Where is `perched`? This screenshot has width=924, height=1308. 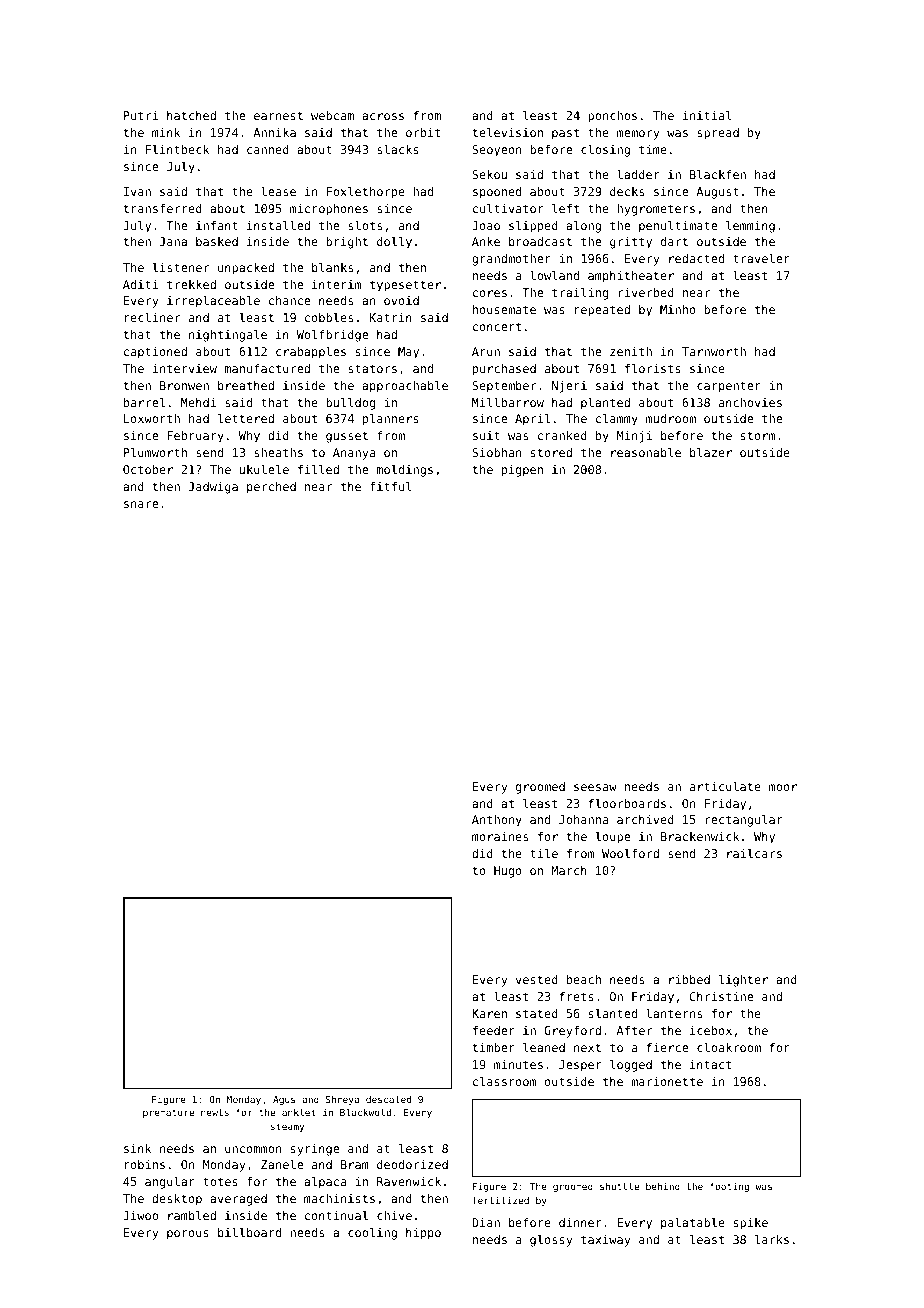
perched is located at coordinates (271, 488).
